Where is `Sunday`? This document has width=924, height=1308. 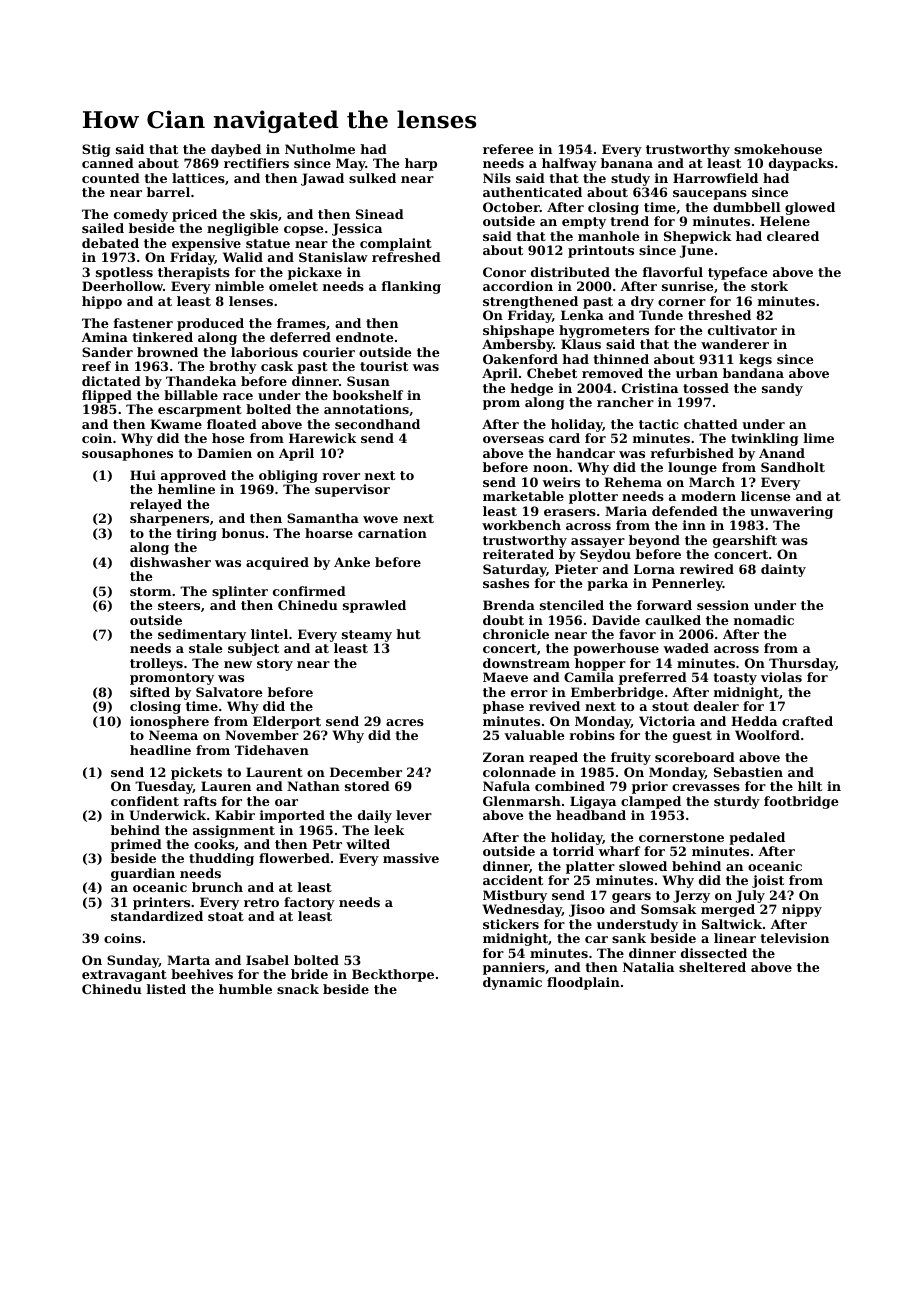 Sunday is located at coordinates (133, 961).
